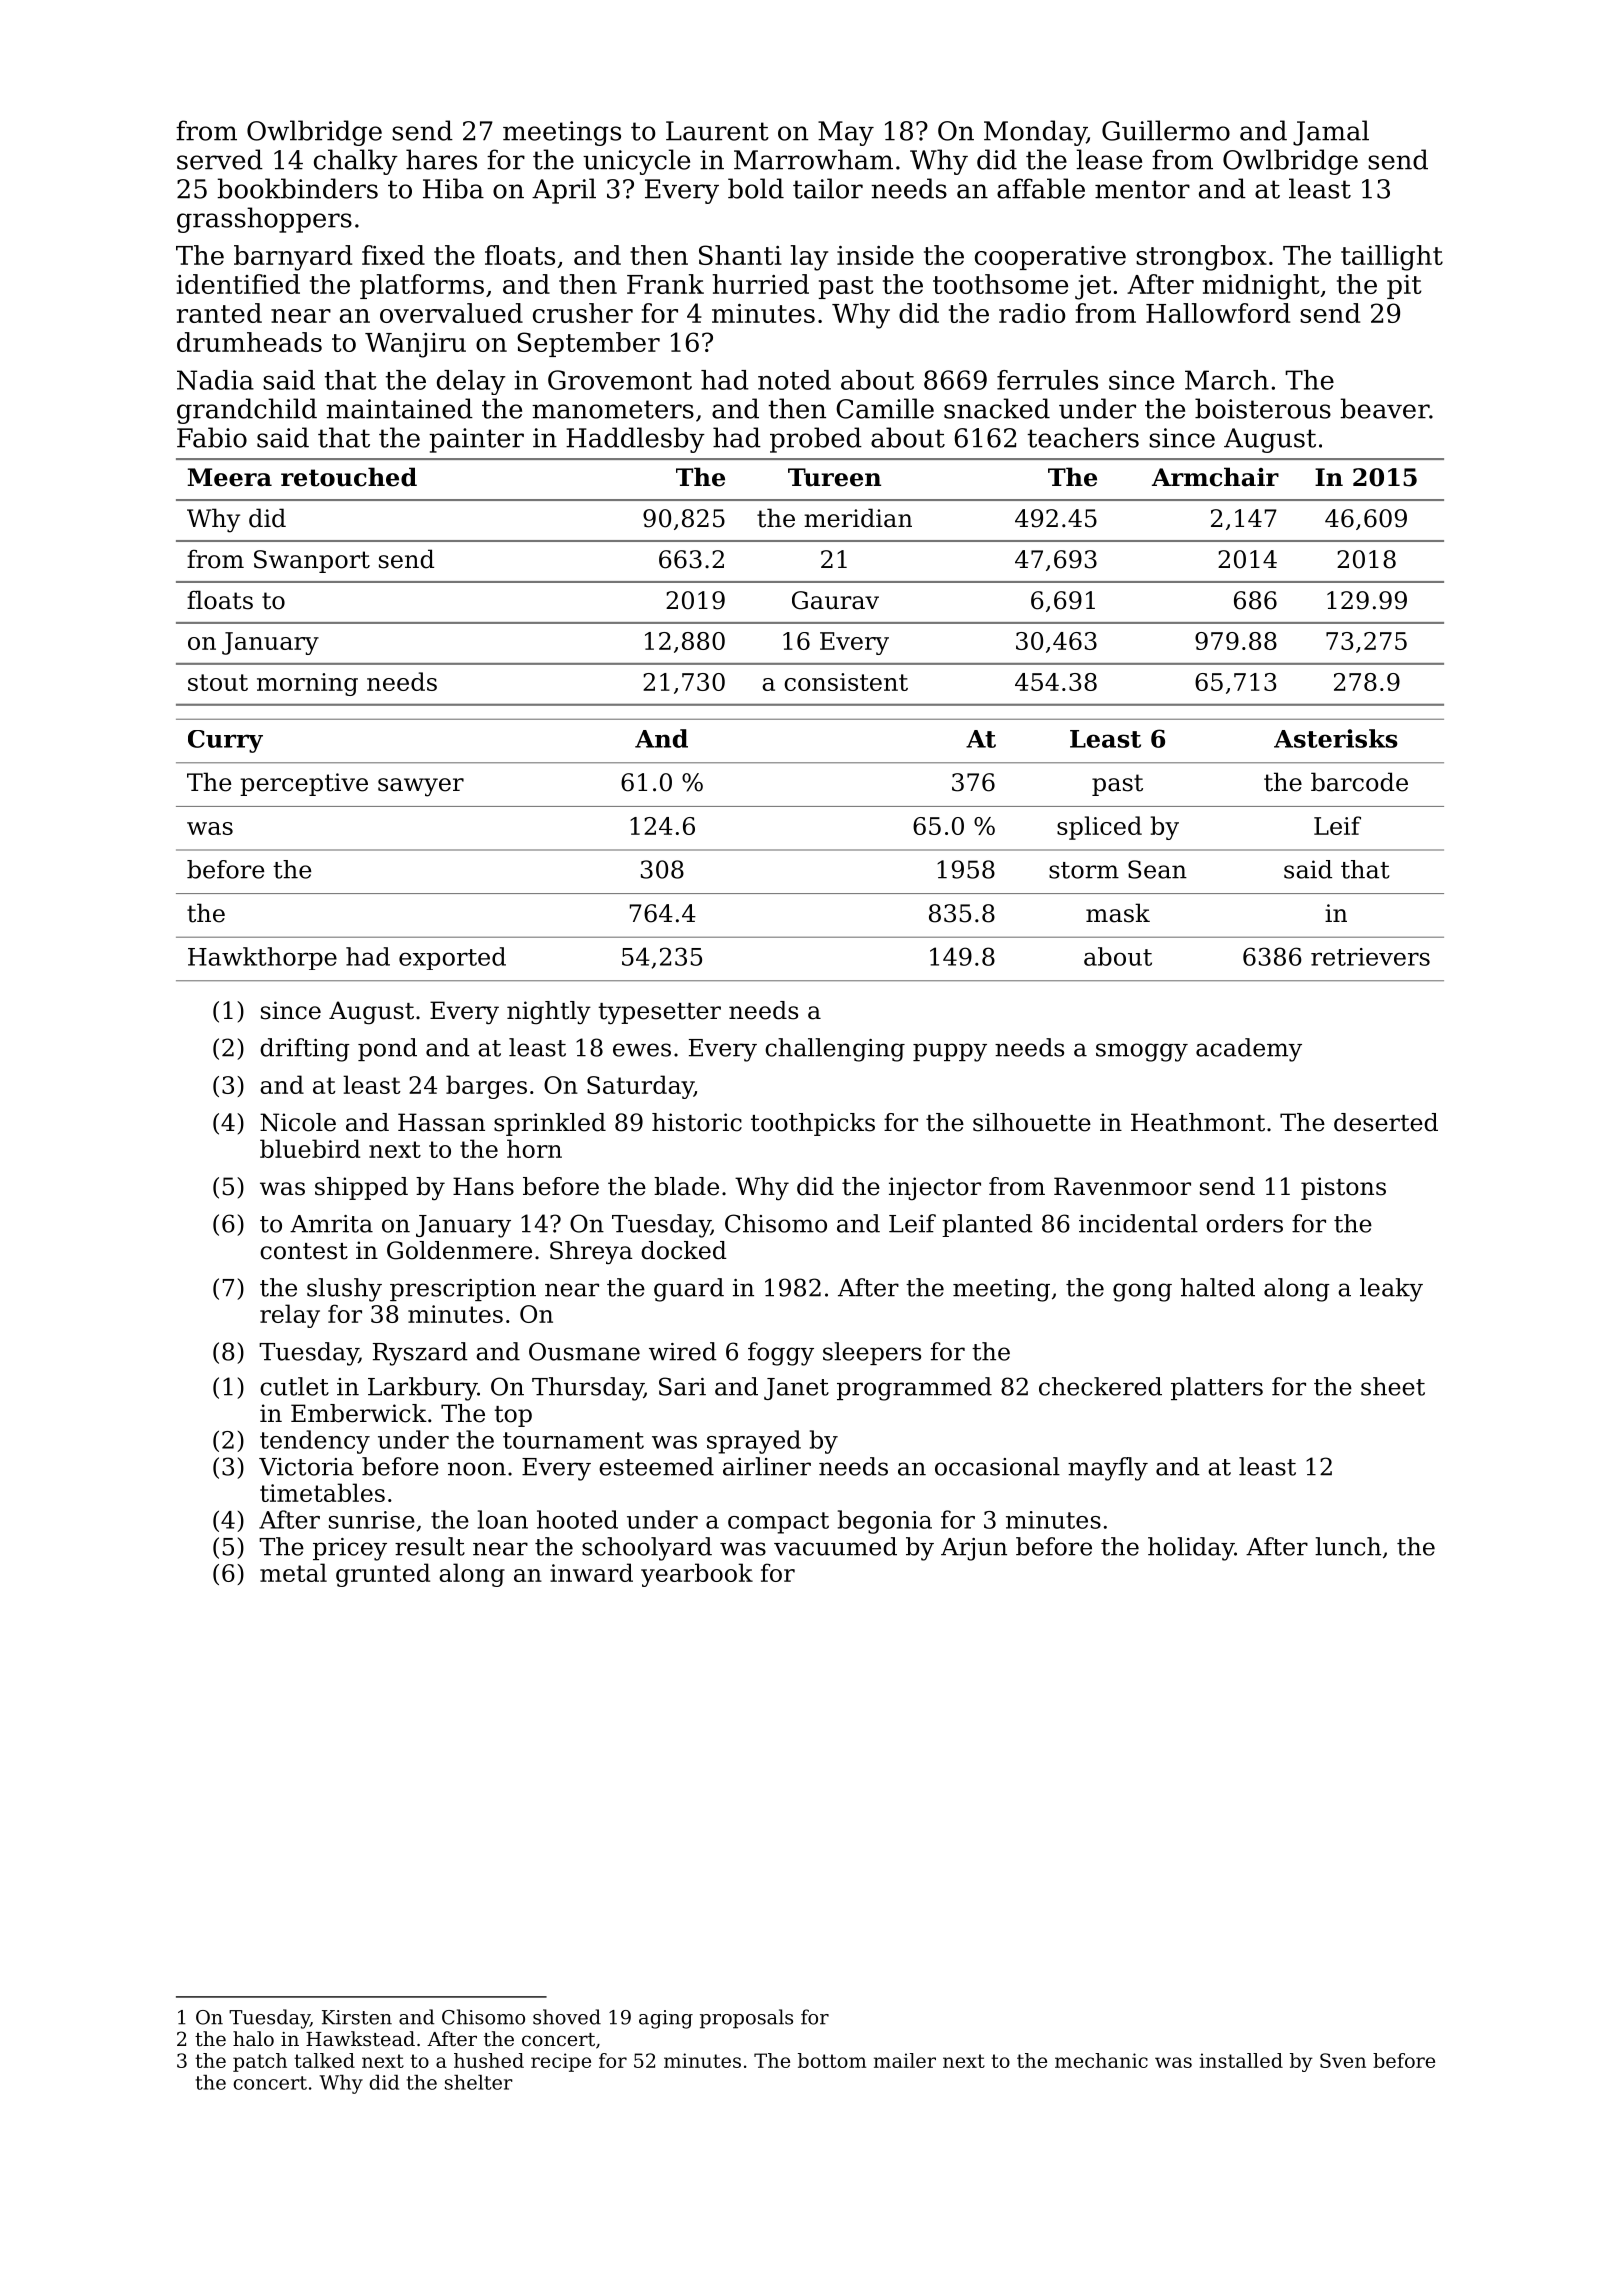  Describe the element at coordinates (832, 2060) in the image. I see `bottom` at that location.
